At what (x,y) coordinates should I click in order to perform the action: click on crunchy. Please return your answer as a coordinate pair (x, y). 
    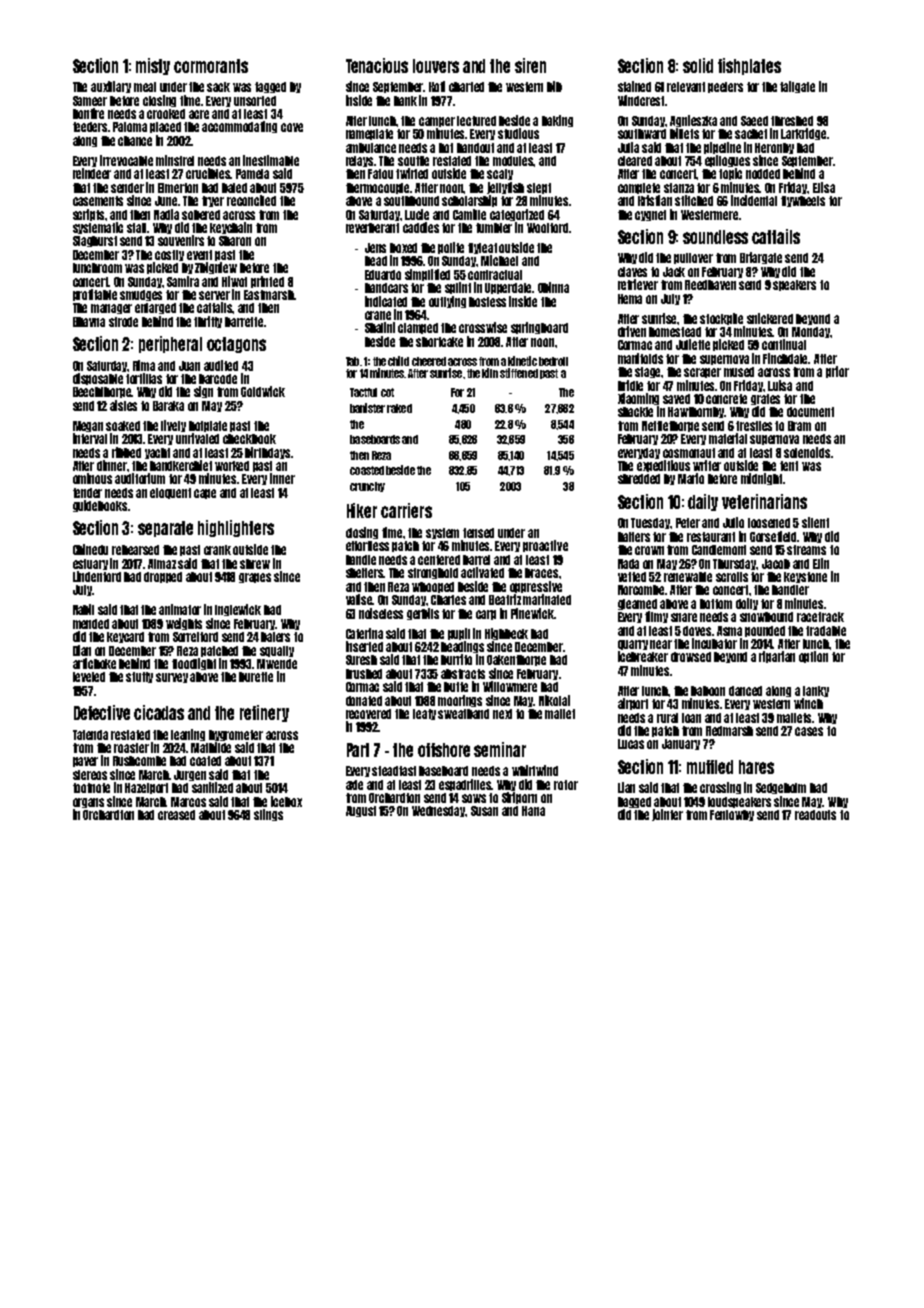
    Looking at the image, I should click on (367, 487).
